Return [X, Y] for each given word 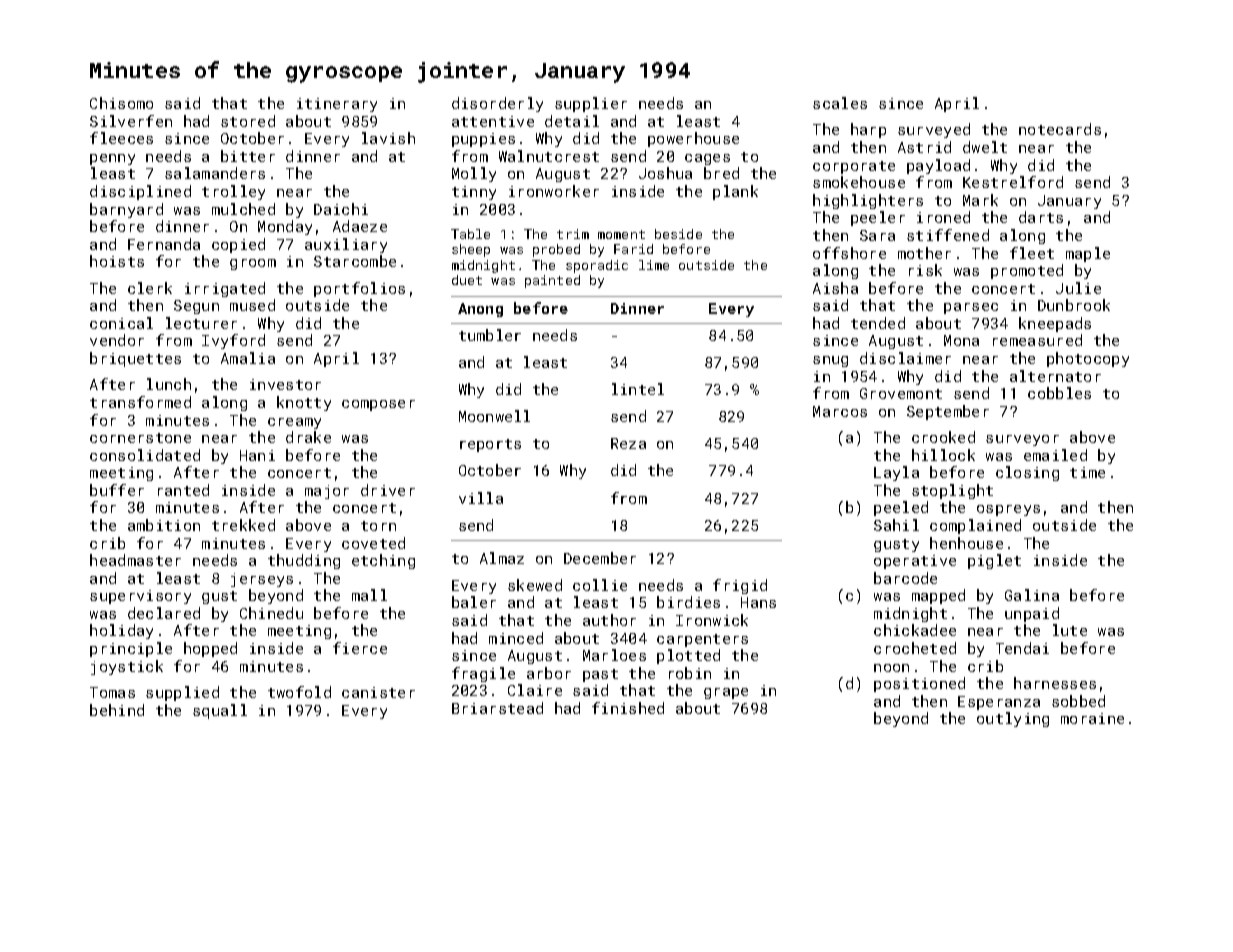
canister [378, 692]
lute [1070, 630]
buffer [117, 490]
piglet [994, 561]
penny [112, 159]
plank [735, 192]
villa [481, 498]
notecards [1060, 129]
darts [1041, 217]
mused [252, 305]
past [600, 675]
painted [552, 281]
